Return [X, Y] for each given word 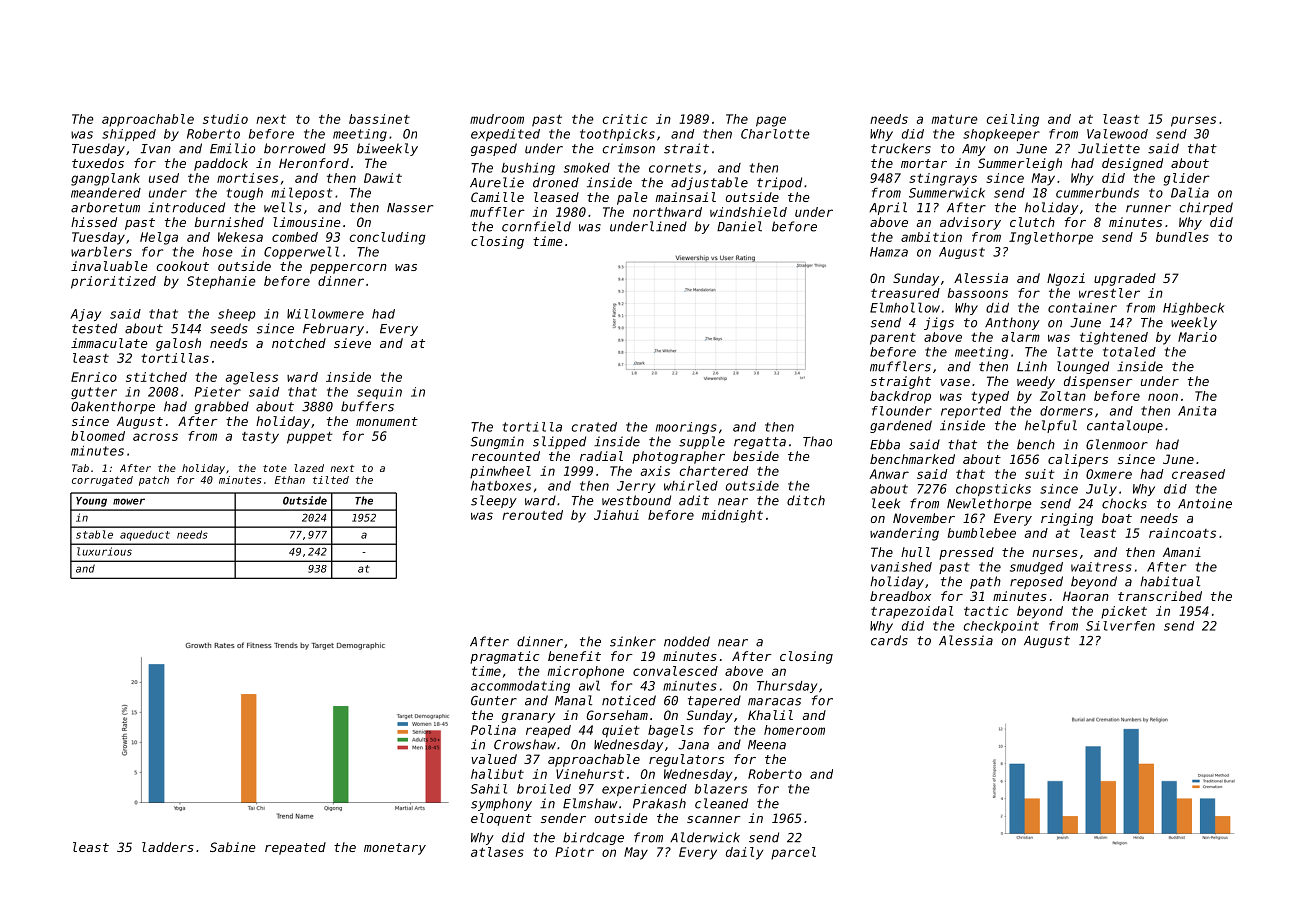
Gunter [494, 701]
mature [955, 119]
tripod [779, 183]
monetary [395, 849]
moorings [686, 428]
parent [893, 339]
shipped [129, 135]
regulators [686, 760]
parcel [793, 853]
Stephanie [221, 282]
